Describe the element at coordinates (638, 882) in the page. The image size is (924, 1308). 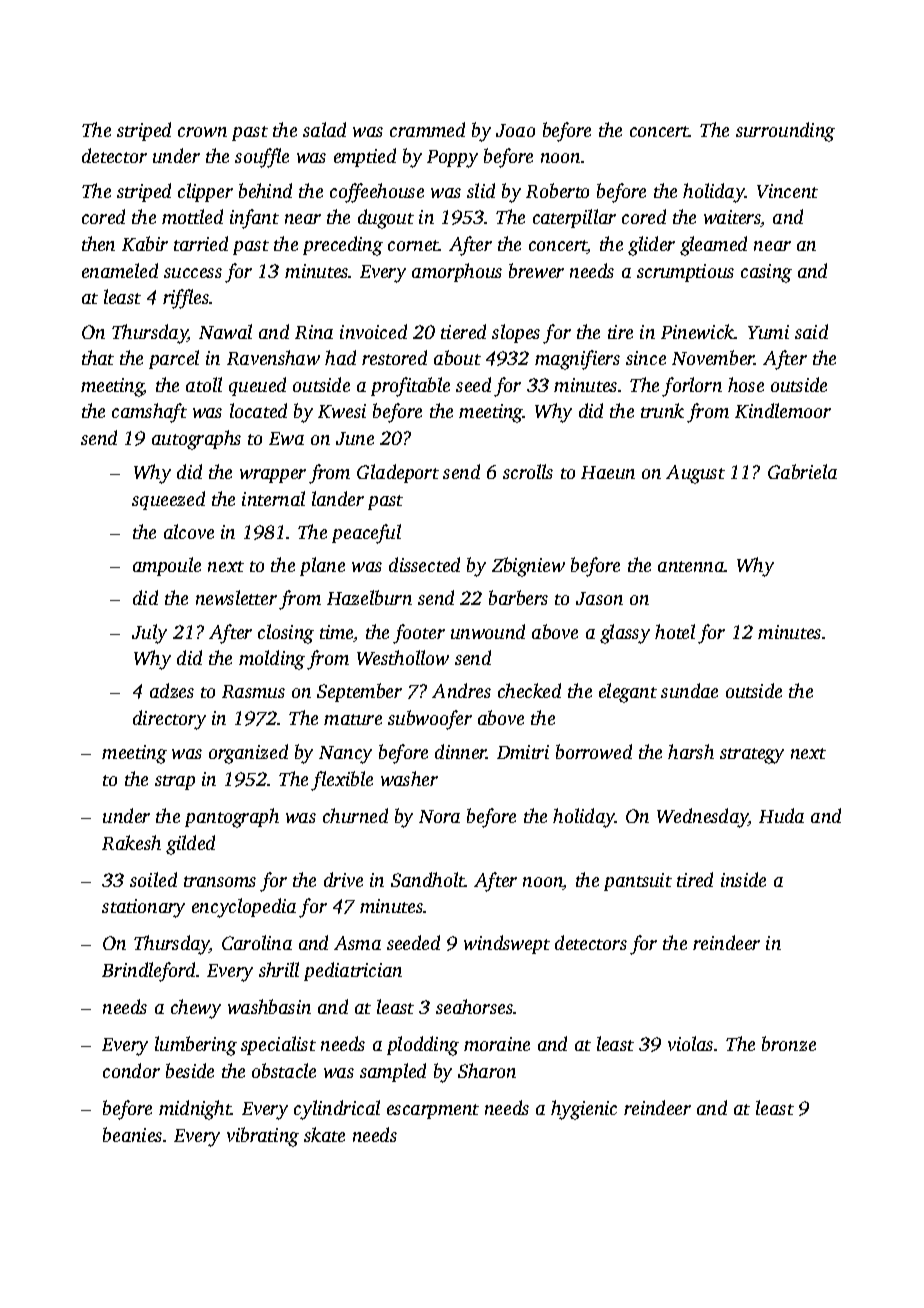
I see `pantsuit` at that location.
